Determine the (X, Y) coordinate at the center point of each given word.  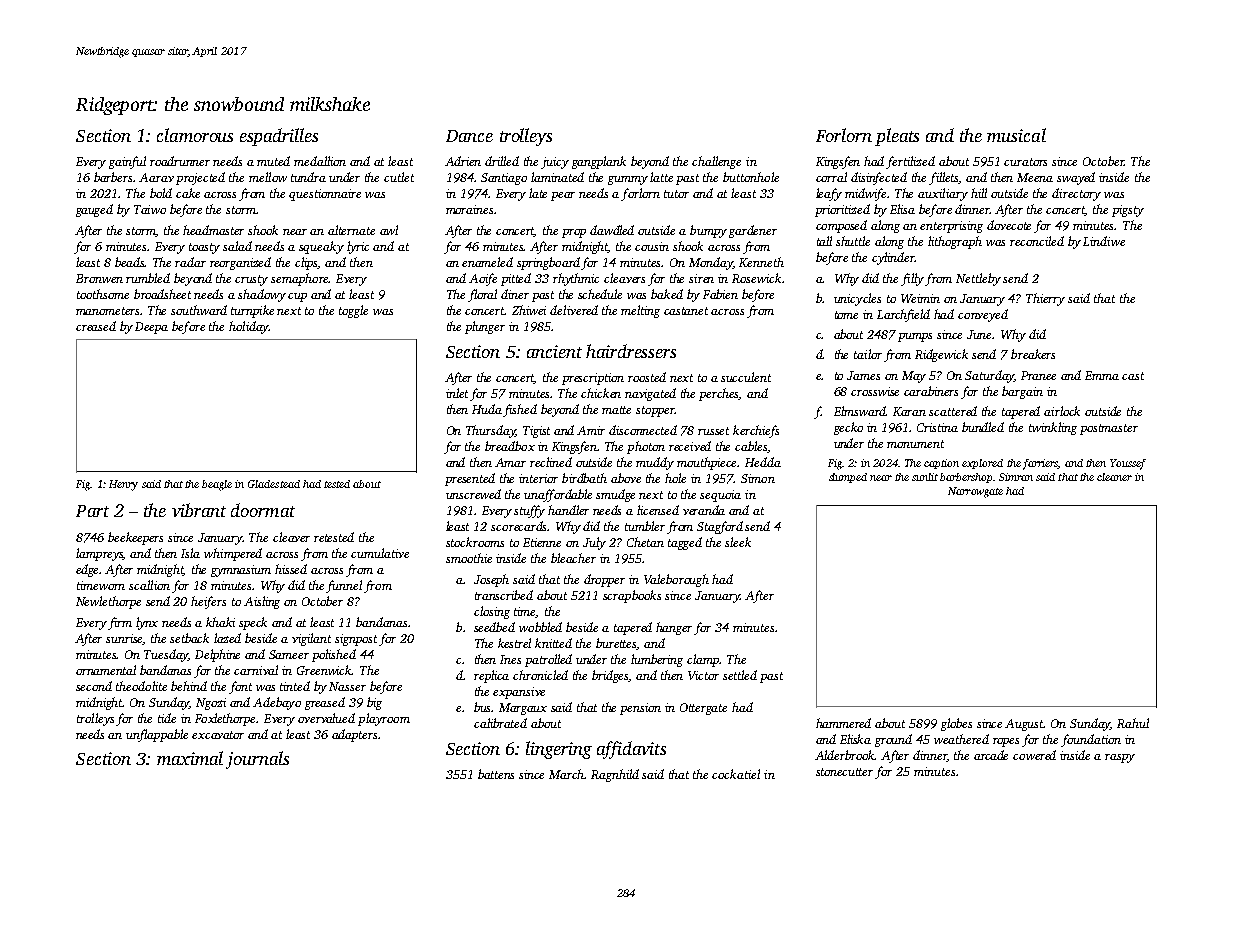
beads (130, 262)
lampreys (99, 554)
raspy (1120, 758)
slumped (848, 478)
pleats (897, 137)
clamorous (195, 135)
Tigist (536, 432)
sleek (738, 542)
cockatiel (736, 774)
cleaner (1114, 477)
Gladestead (274, 484)
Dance (469, 136)
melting (640, 311)
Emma (1102, 375)
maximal (190, 758)
